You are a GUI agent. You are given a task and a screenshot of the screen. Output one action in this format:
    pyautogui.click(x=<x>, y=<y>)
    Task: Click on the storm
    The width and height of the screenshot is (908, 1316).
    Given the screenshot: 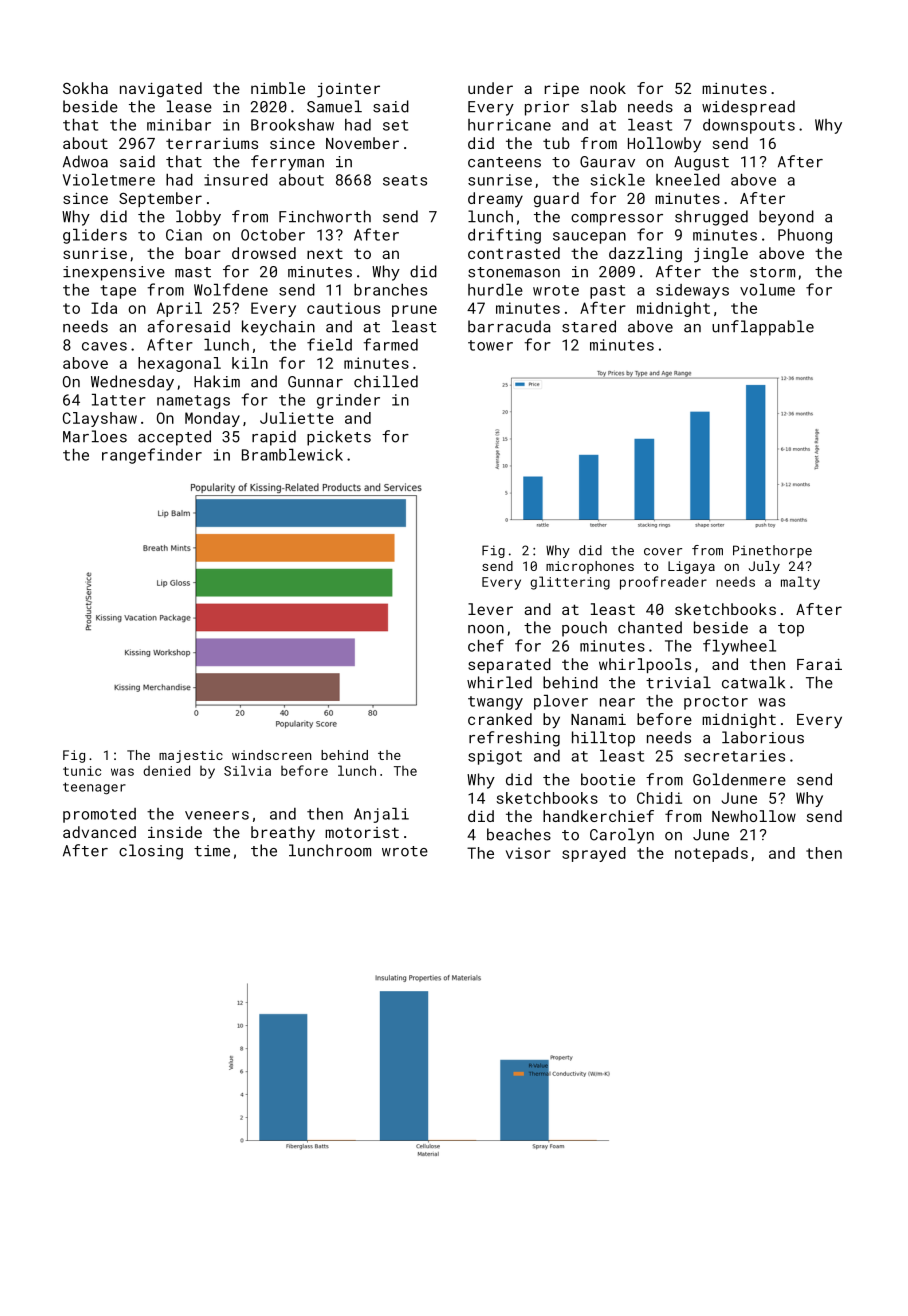 What is the action you would take?
    pyautogui.click(x=772, y=272)
